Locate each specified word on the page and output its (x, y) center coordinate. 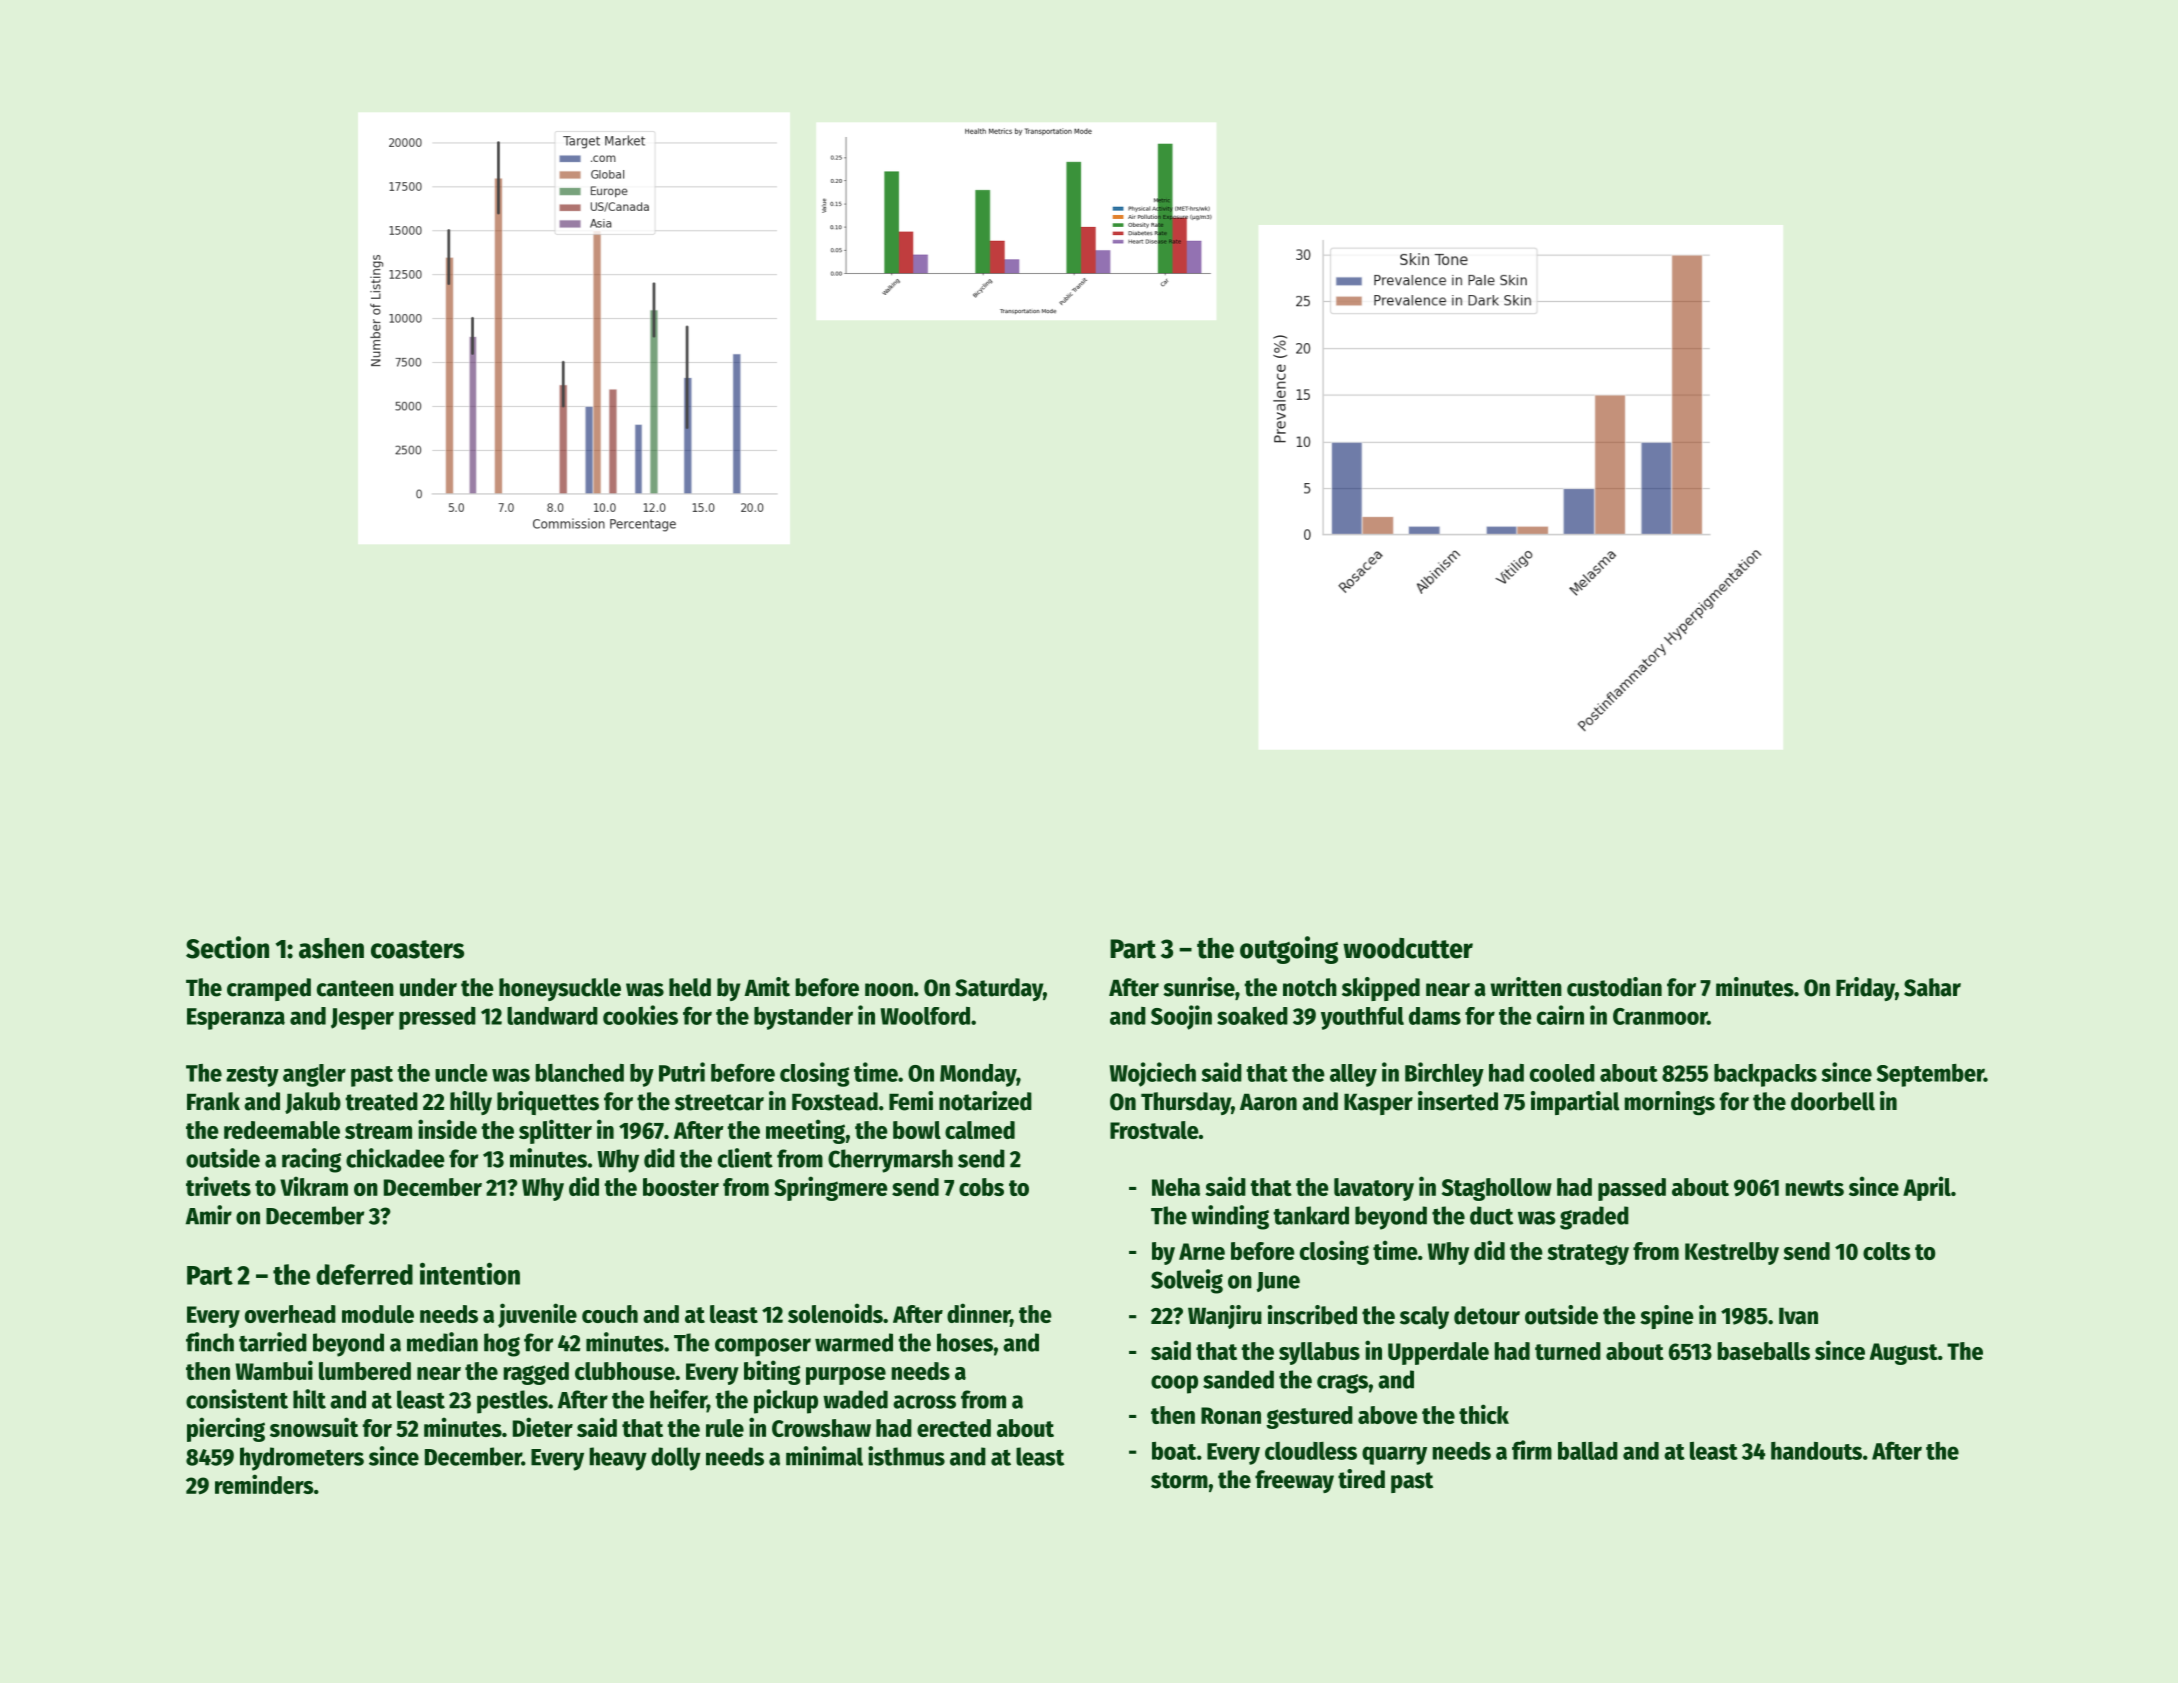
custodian (1614, 987)
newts (1814, 1188)
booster (681, 1187)
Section (227, 947)
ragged (536, 1373)
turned (1568, 1351)
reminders (264, 1484)
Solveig (1187, 1281)
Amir (209, 1215)
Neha (1176, 1187)
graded (1594, 1218)
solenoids (835, 1313)
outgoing (1289, 950)
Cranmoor (1660, 1016)
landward (552, 1016)
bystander (803, 1018)
